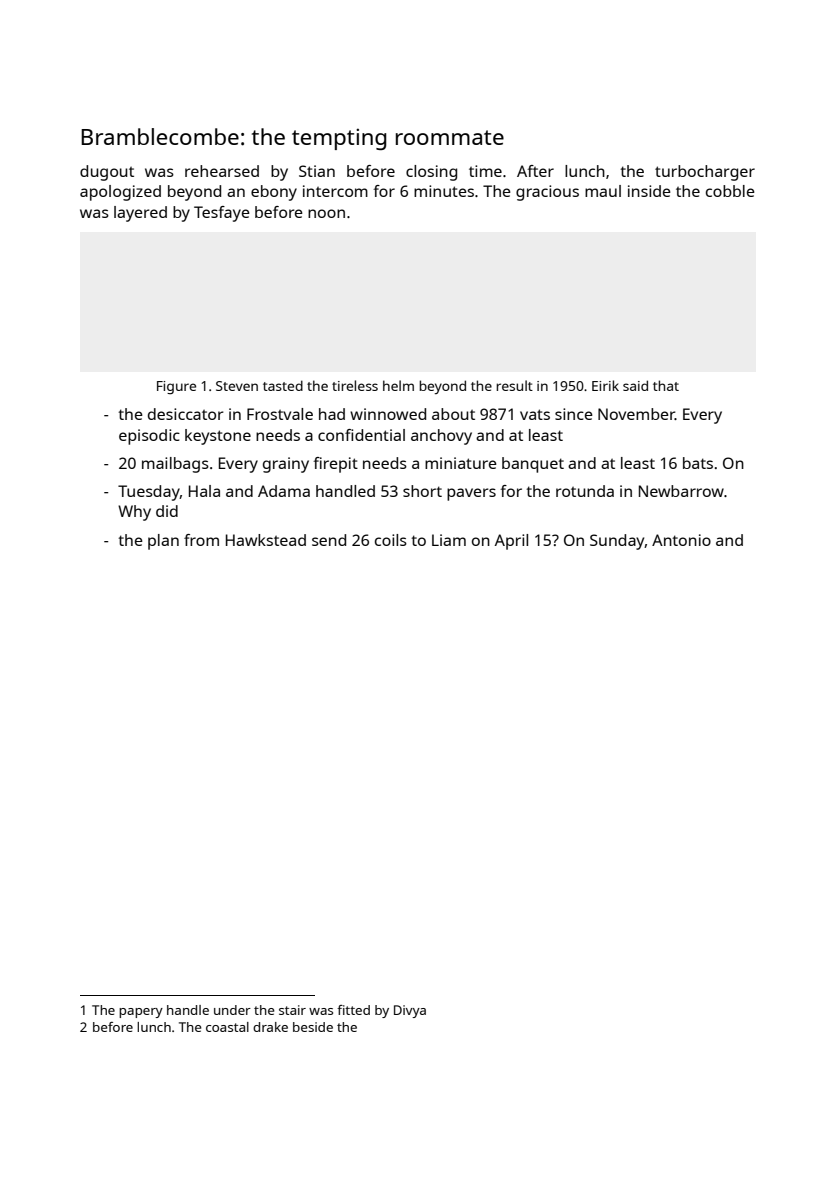 The height and width of the page is (1184, 835). I want to click on Sunday, so click(617, 542).
